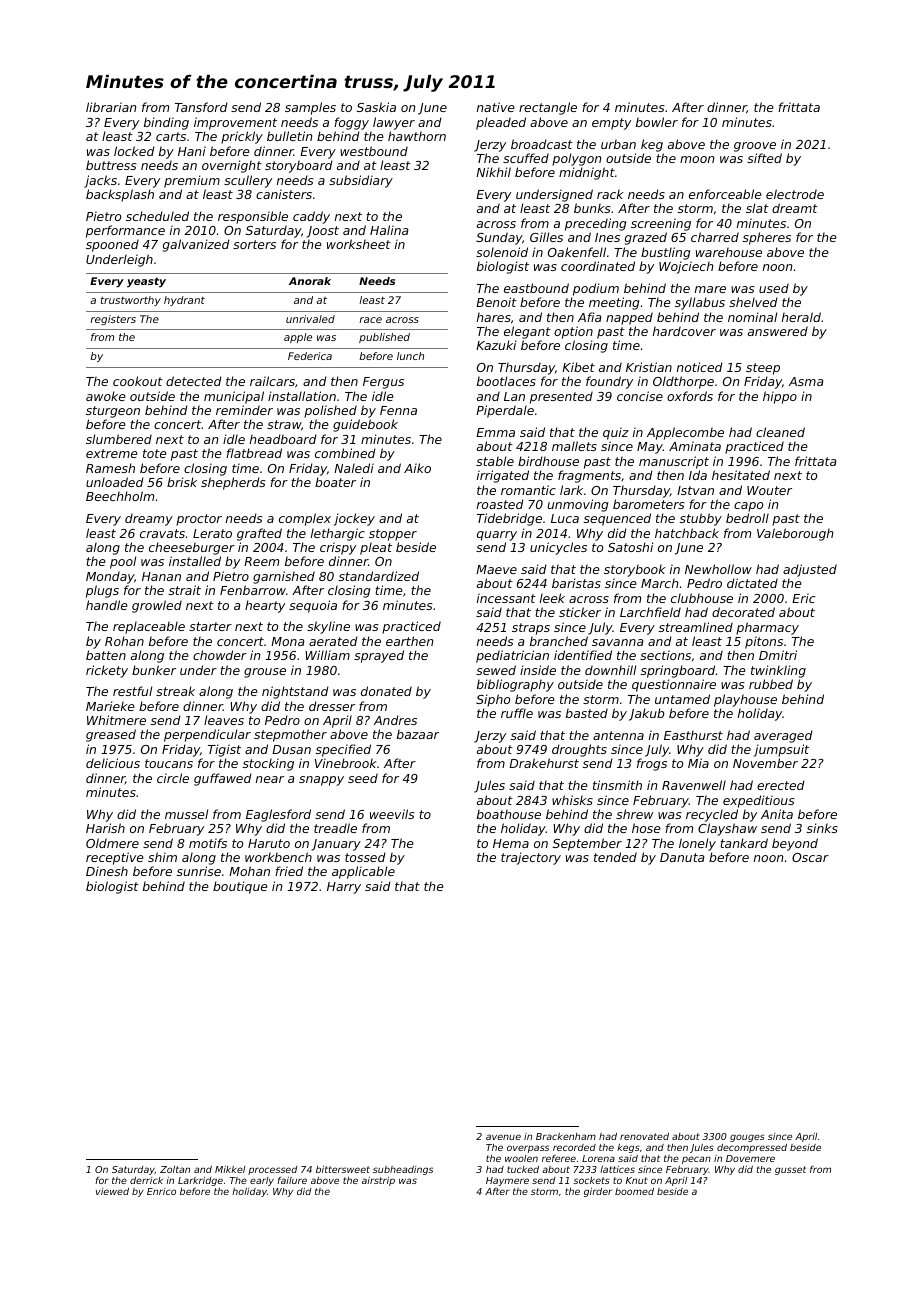  Describe the element at coordinates (544, 763) in the page. I see `Drakehurst` at that location.
